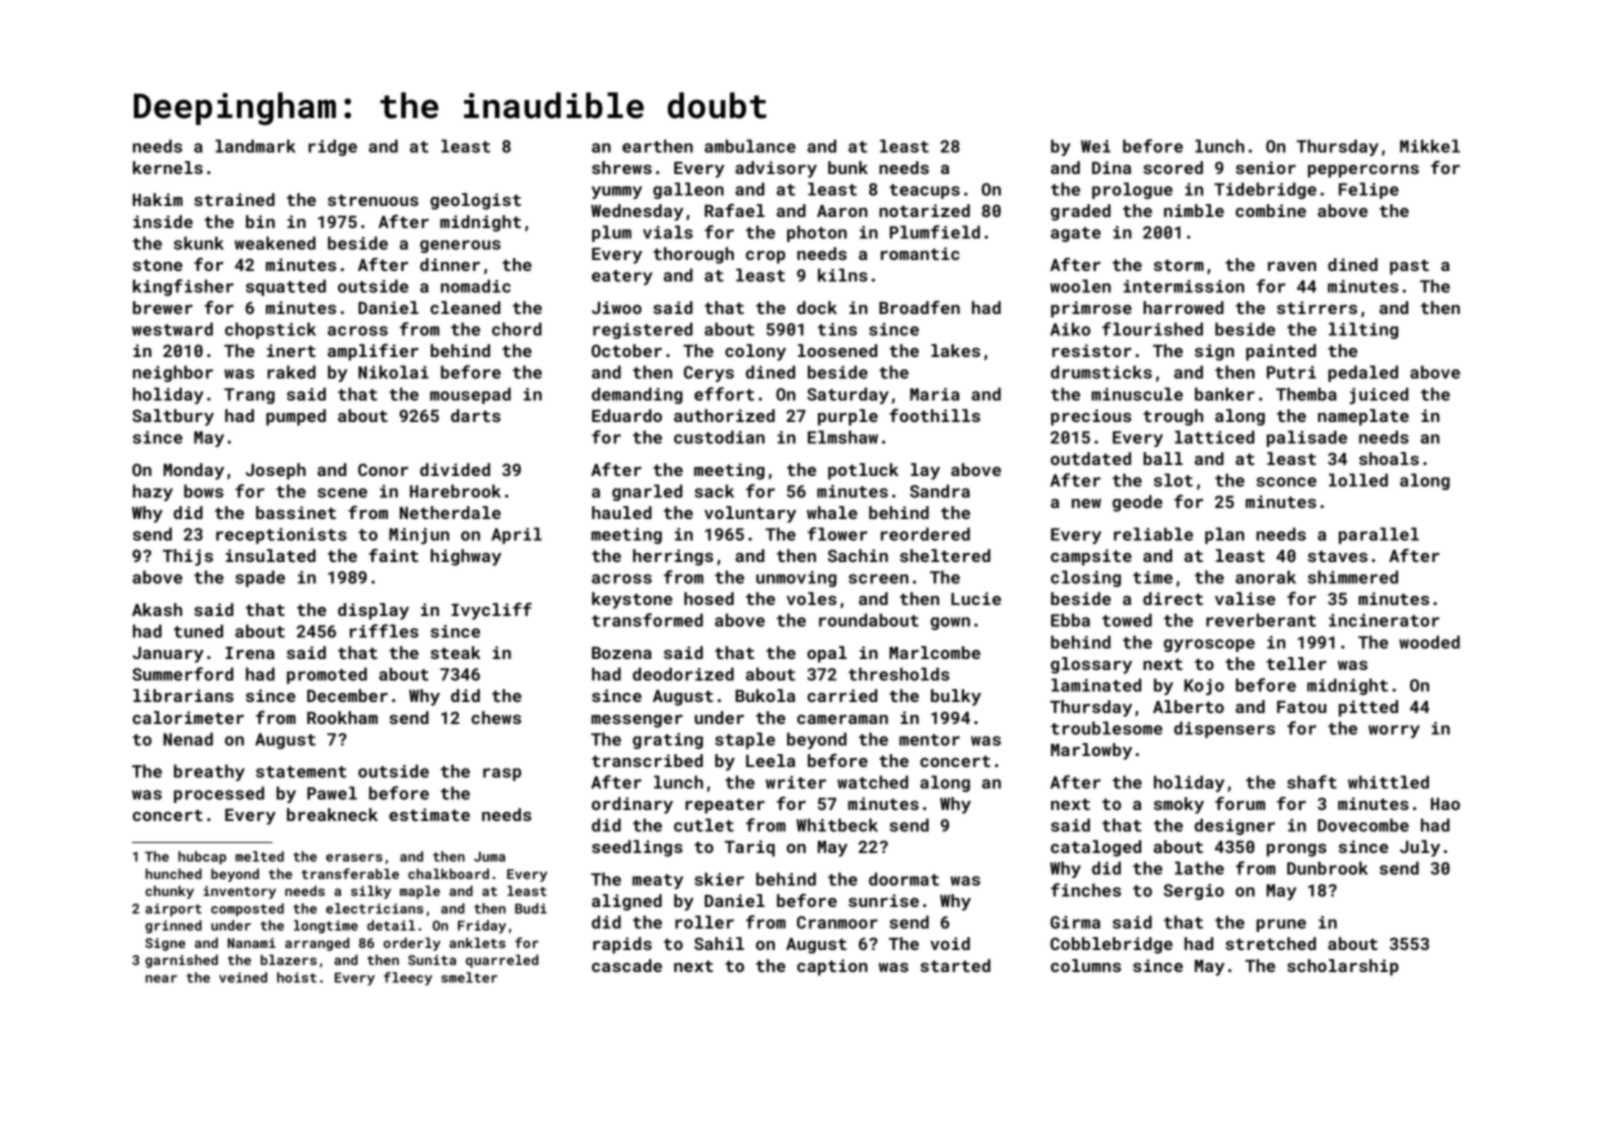  I want to click on combine, so click(1271, 210).
